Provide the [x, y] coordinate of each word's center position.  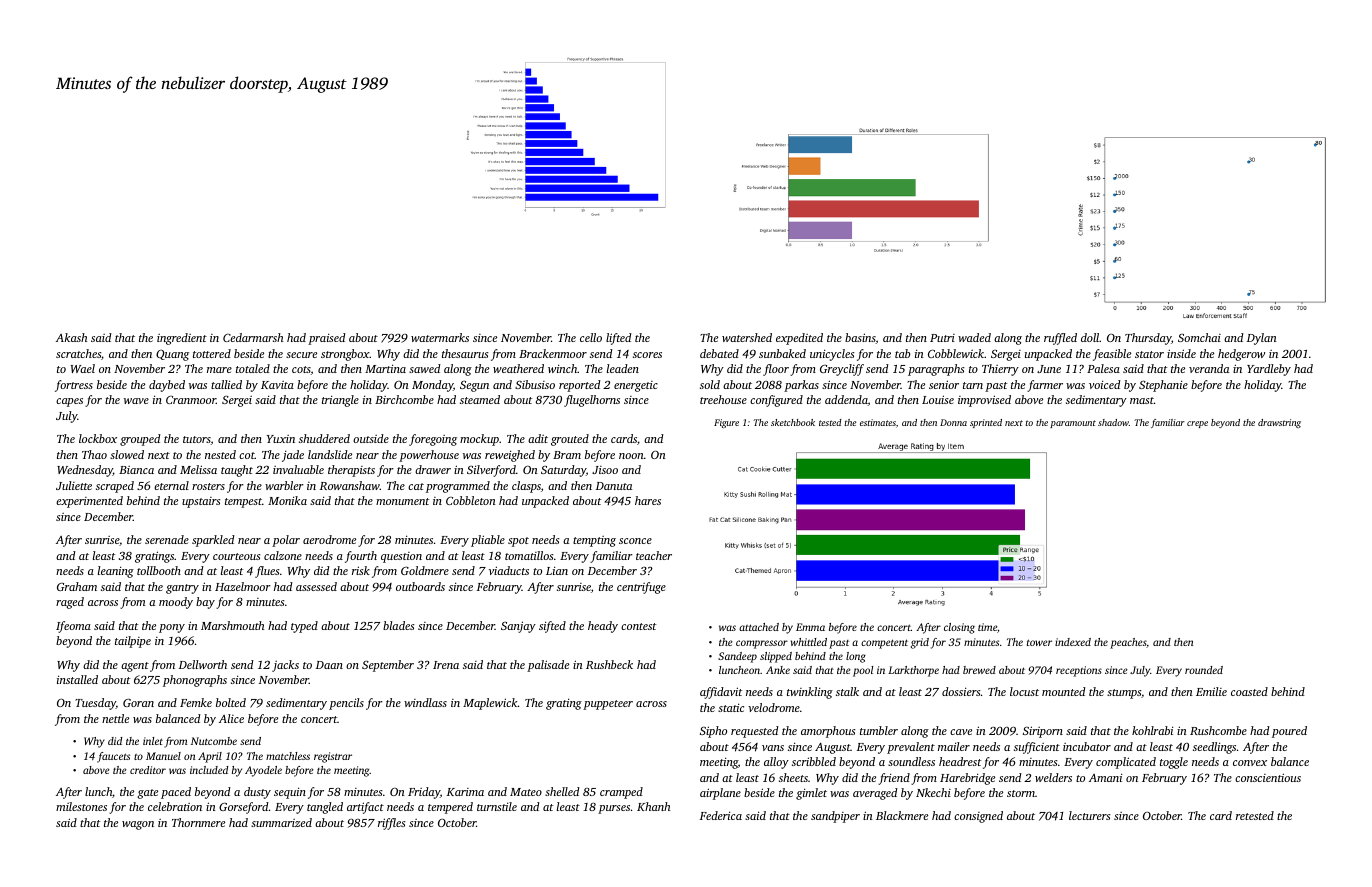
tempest [243, 503]
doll [1090, 337]
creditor [148, 770]
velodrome [774, 707]
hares [648, 500]
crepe [1197, 424]
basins [860, 338]
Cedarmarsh [253, 337]
